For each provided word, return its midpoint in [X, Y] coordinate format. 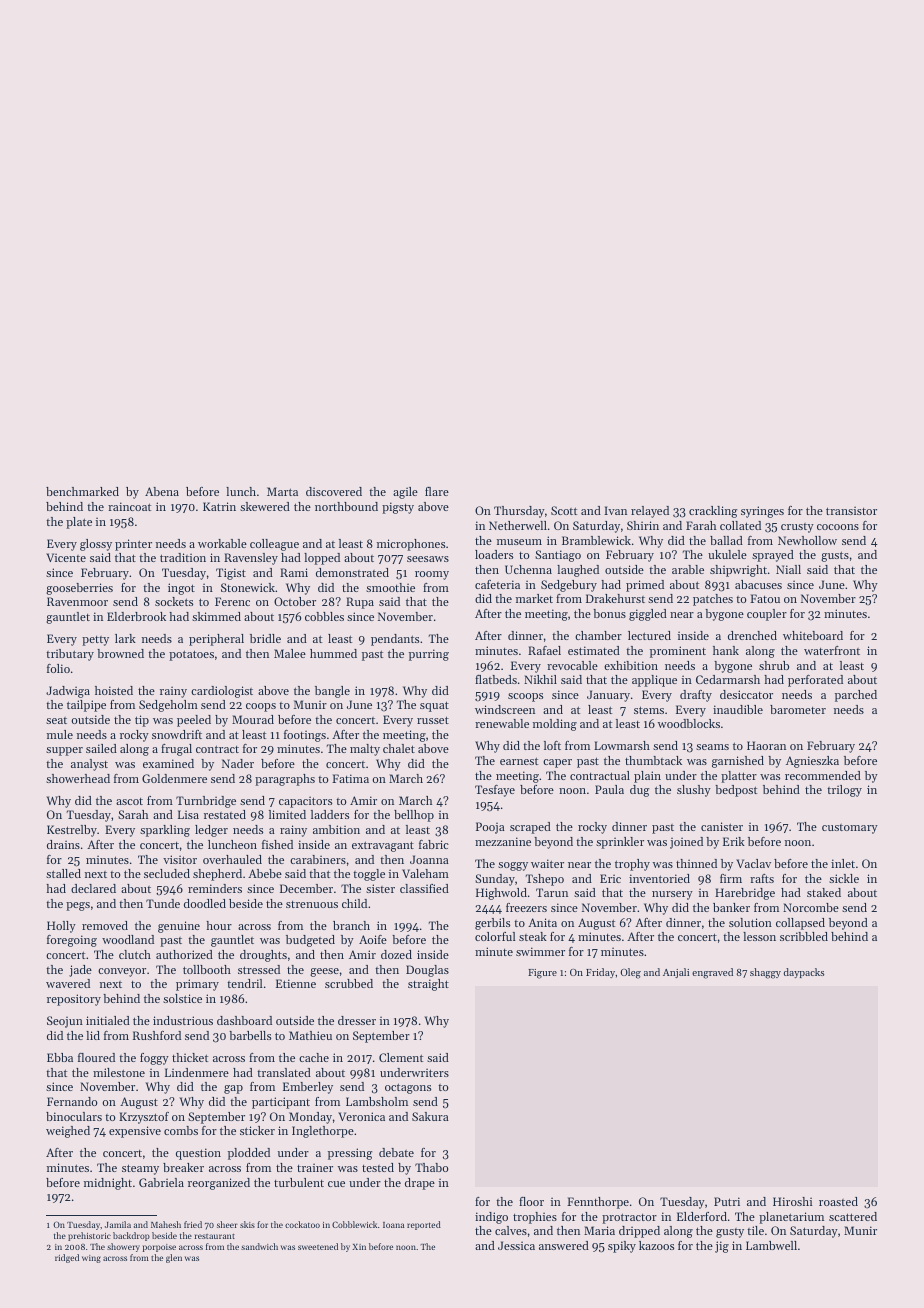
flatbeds [496, 679]
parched [856, 696]
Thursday [519, 512]
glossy [96, 545]
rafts [762, 878]
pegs [78, 906]
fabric [434, 844]
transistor [851, 510]
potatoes [191, 655]
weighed [68, 1132]
